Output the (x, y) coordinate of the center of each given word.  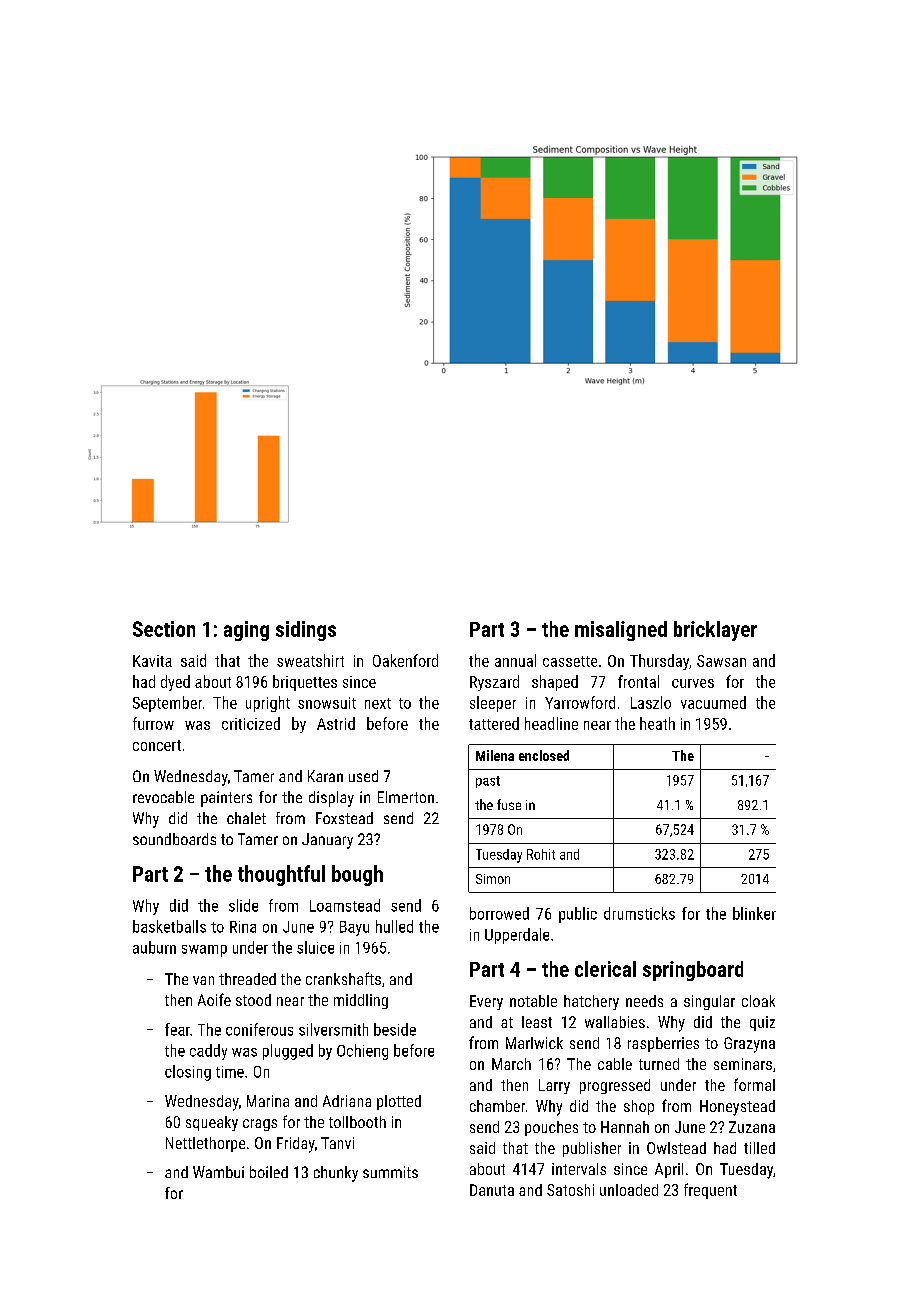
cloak (758, 1001)
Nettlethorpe (205, 1144)
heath (657, 723)
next (378, 703)
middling (361, 1001)
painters (226, 799)
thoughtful (281, 875)
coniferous (259, 1029)
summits (390, 1172)
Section (164, 629)
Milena (495, 755)
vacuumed (713, 702)
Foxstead (344, 818)
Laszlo (651, 702)
